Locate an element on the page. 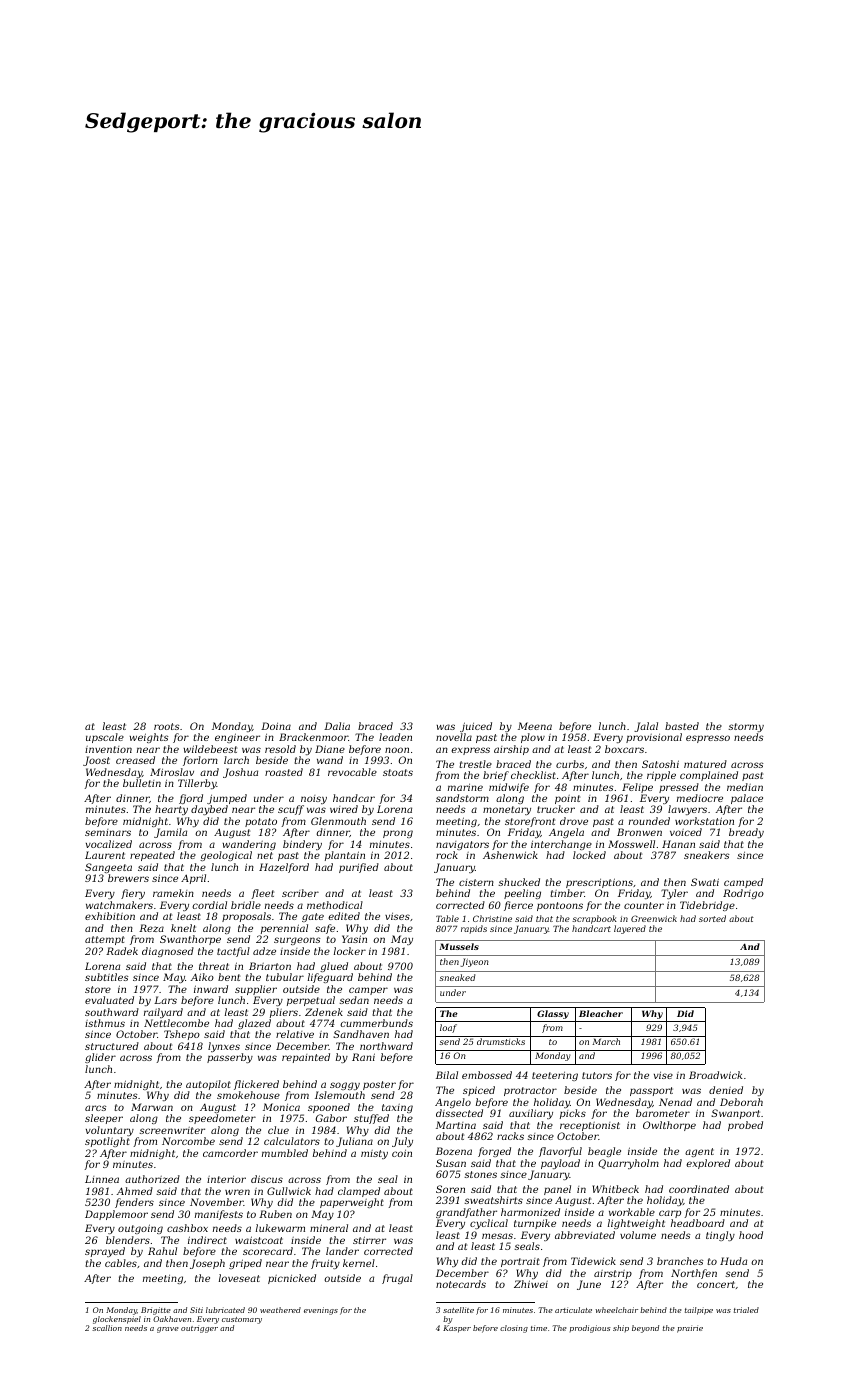 The image size is (849, 1400). grandfather is located at coordinates (466, 1213).
